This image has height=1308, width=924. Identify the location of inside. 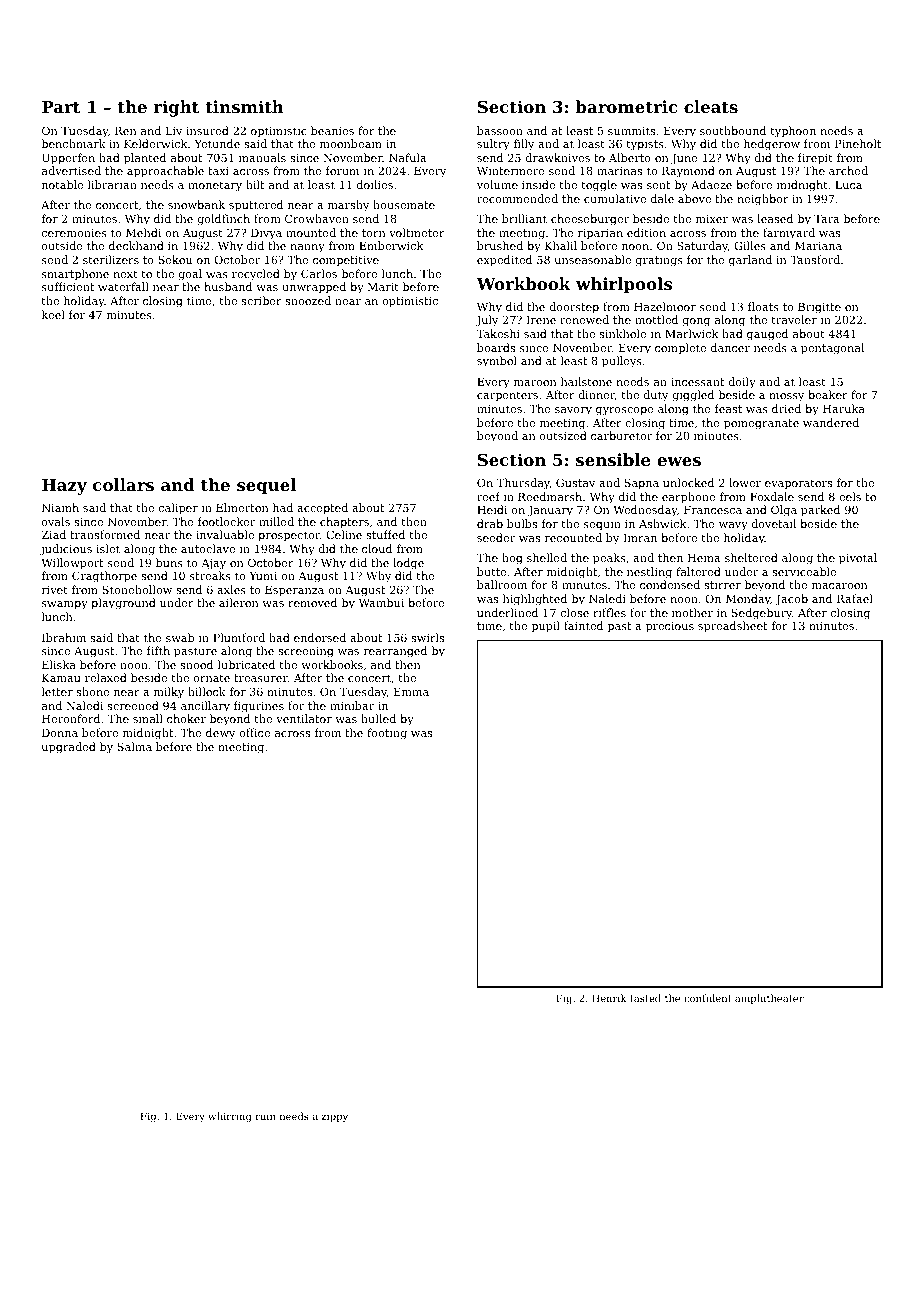
(538, 184).
